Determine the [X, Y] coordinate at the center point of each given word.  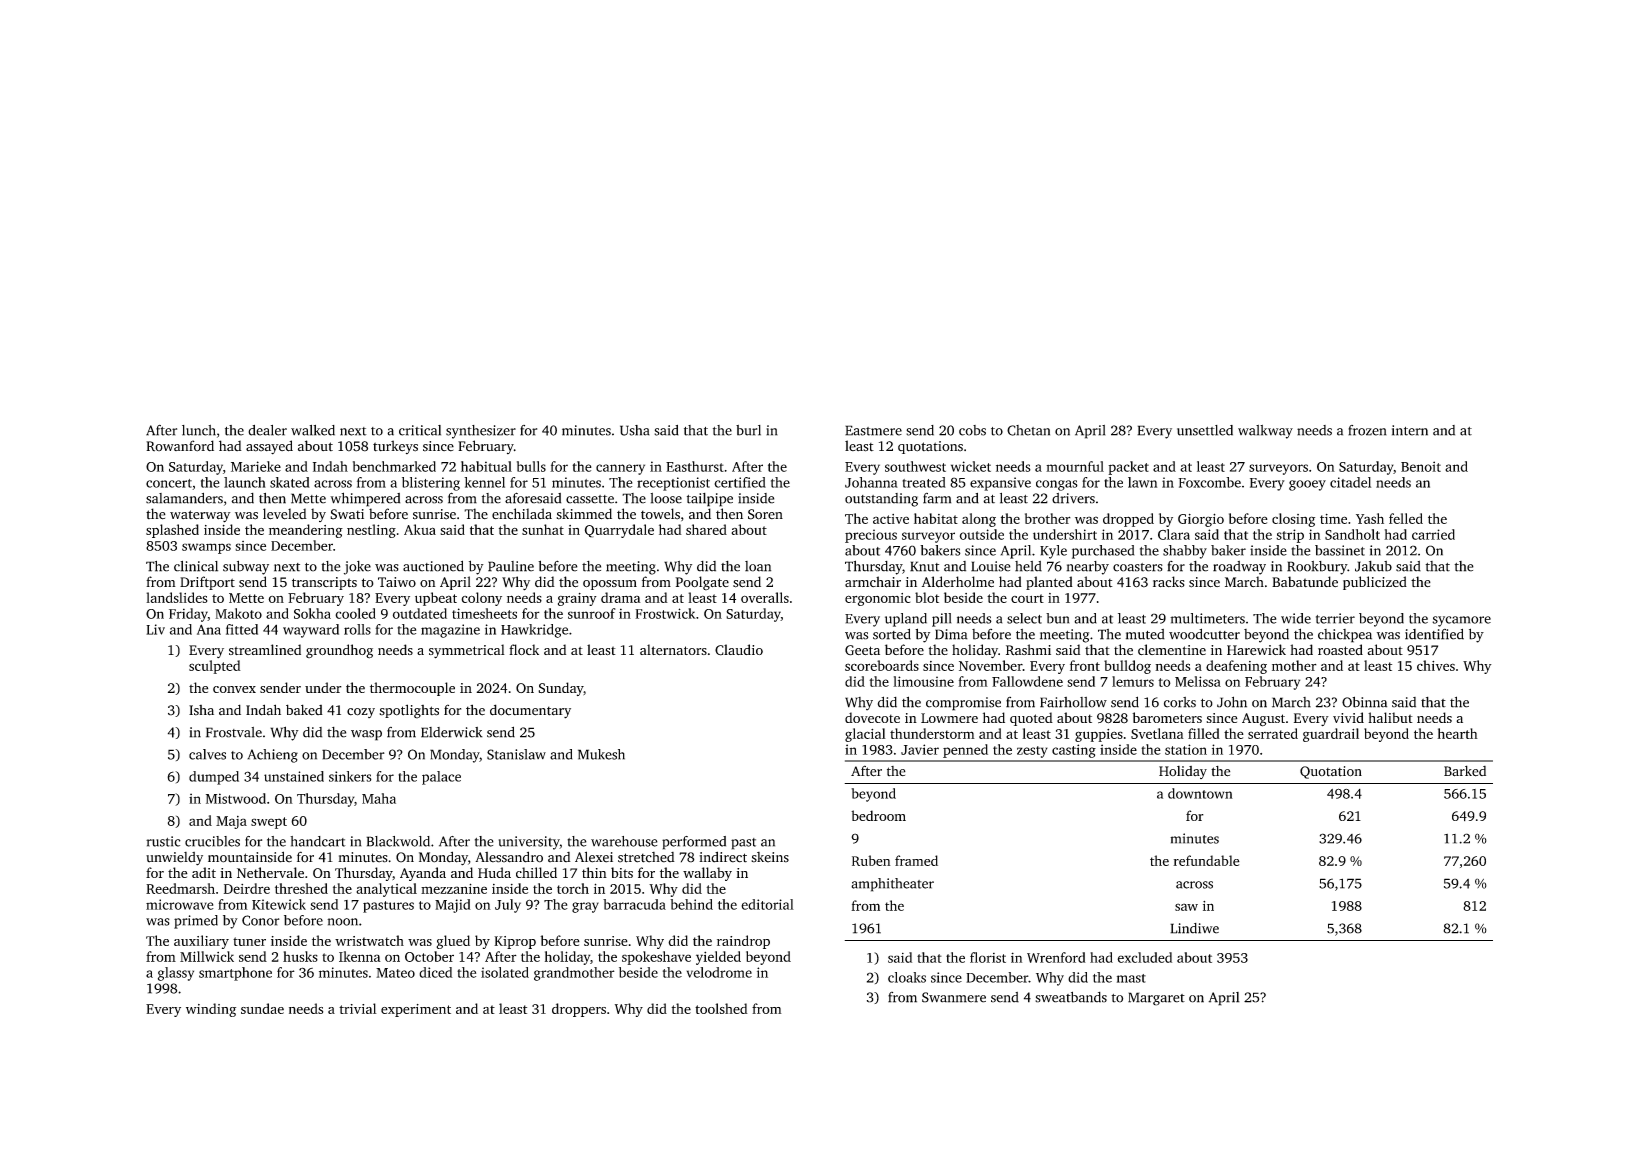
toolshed [721, 1008]
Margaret [1156, 999]
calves [207, 754]
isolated [505, 972]
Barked [1465, 771]
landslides [177, 597]
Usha [635, 430]
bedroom [878, 815]
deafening [1236, 667]
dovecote [872, 717]
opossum [610, 585]
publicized [1375, 583]
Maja [231, 822]
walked [313, 430]
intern [1410, 430]
